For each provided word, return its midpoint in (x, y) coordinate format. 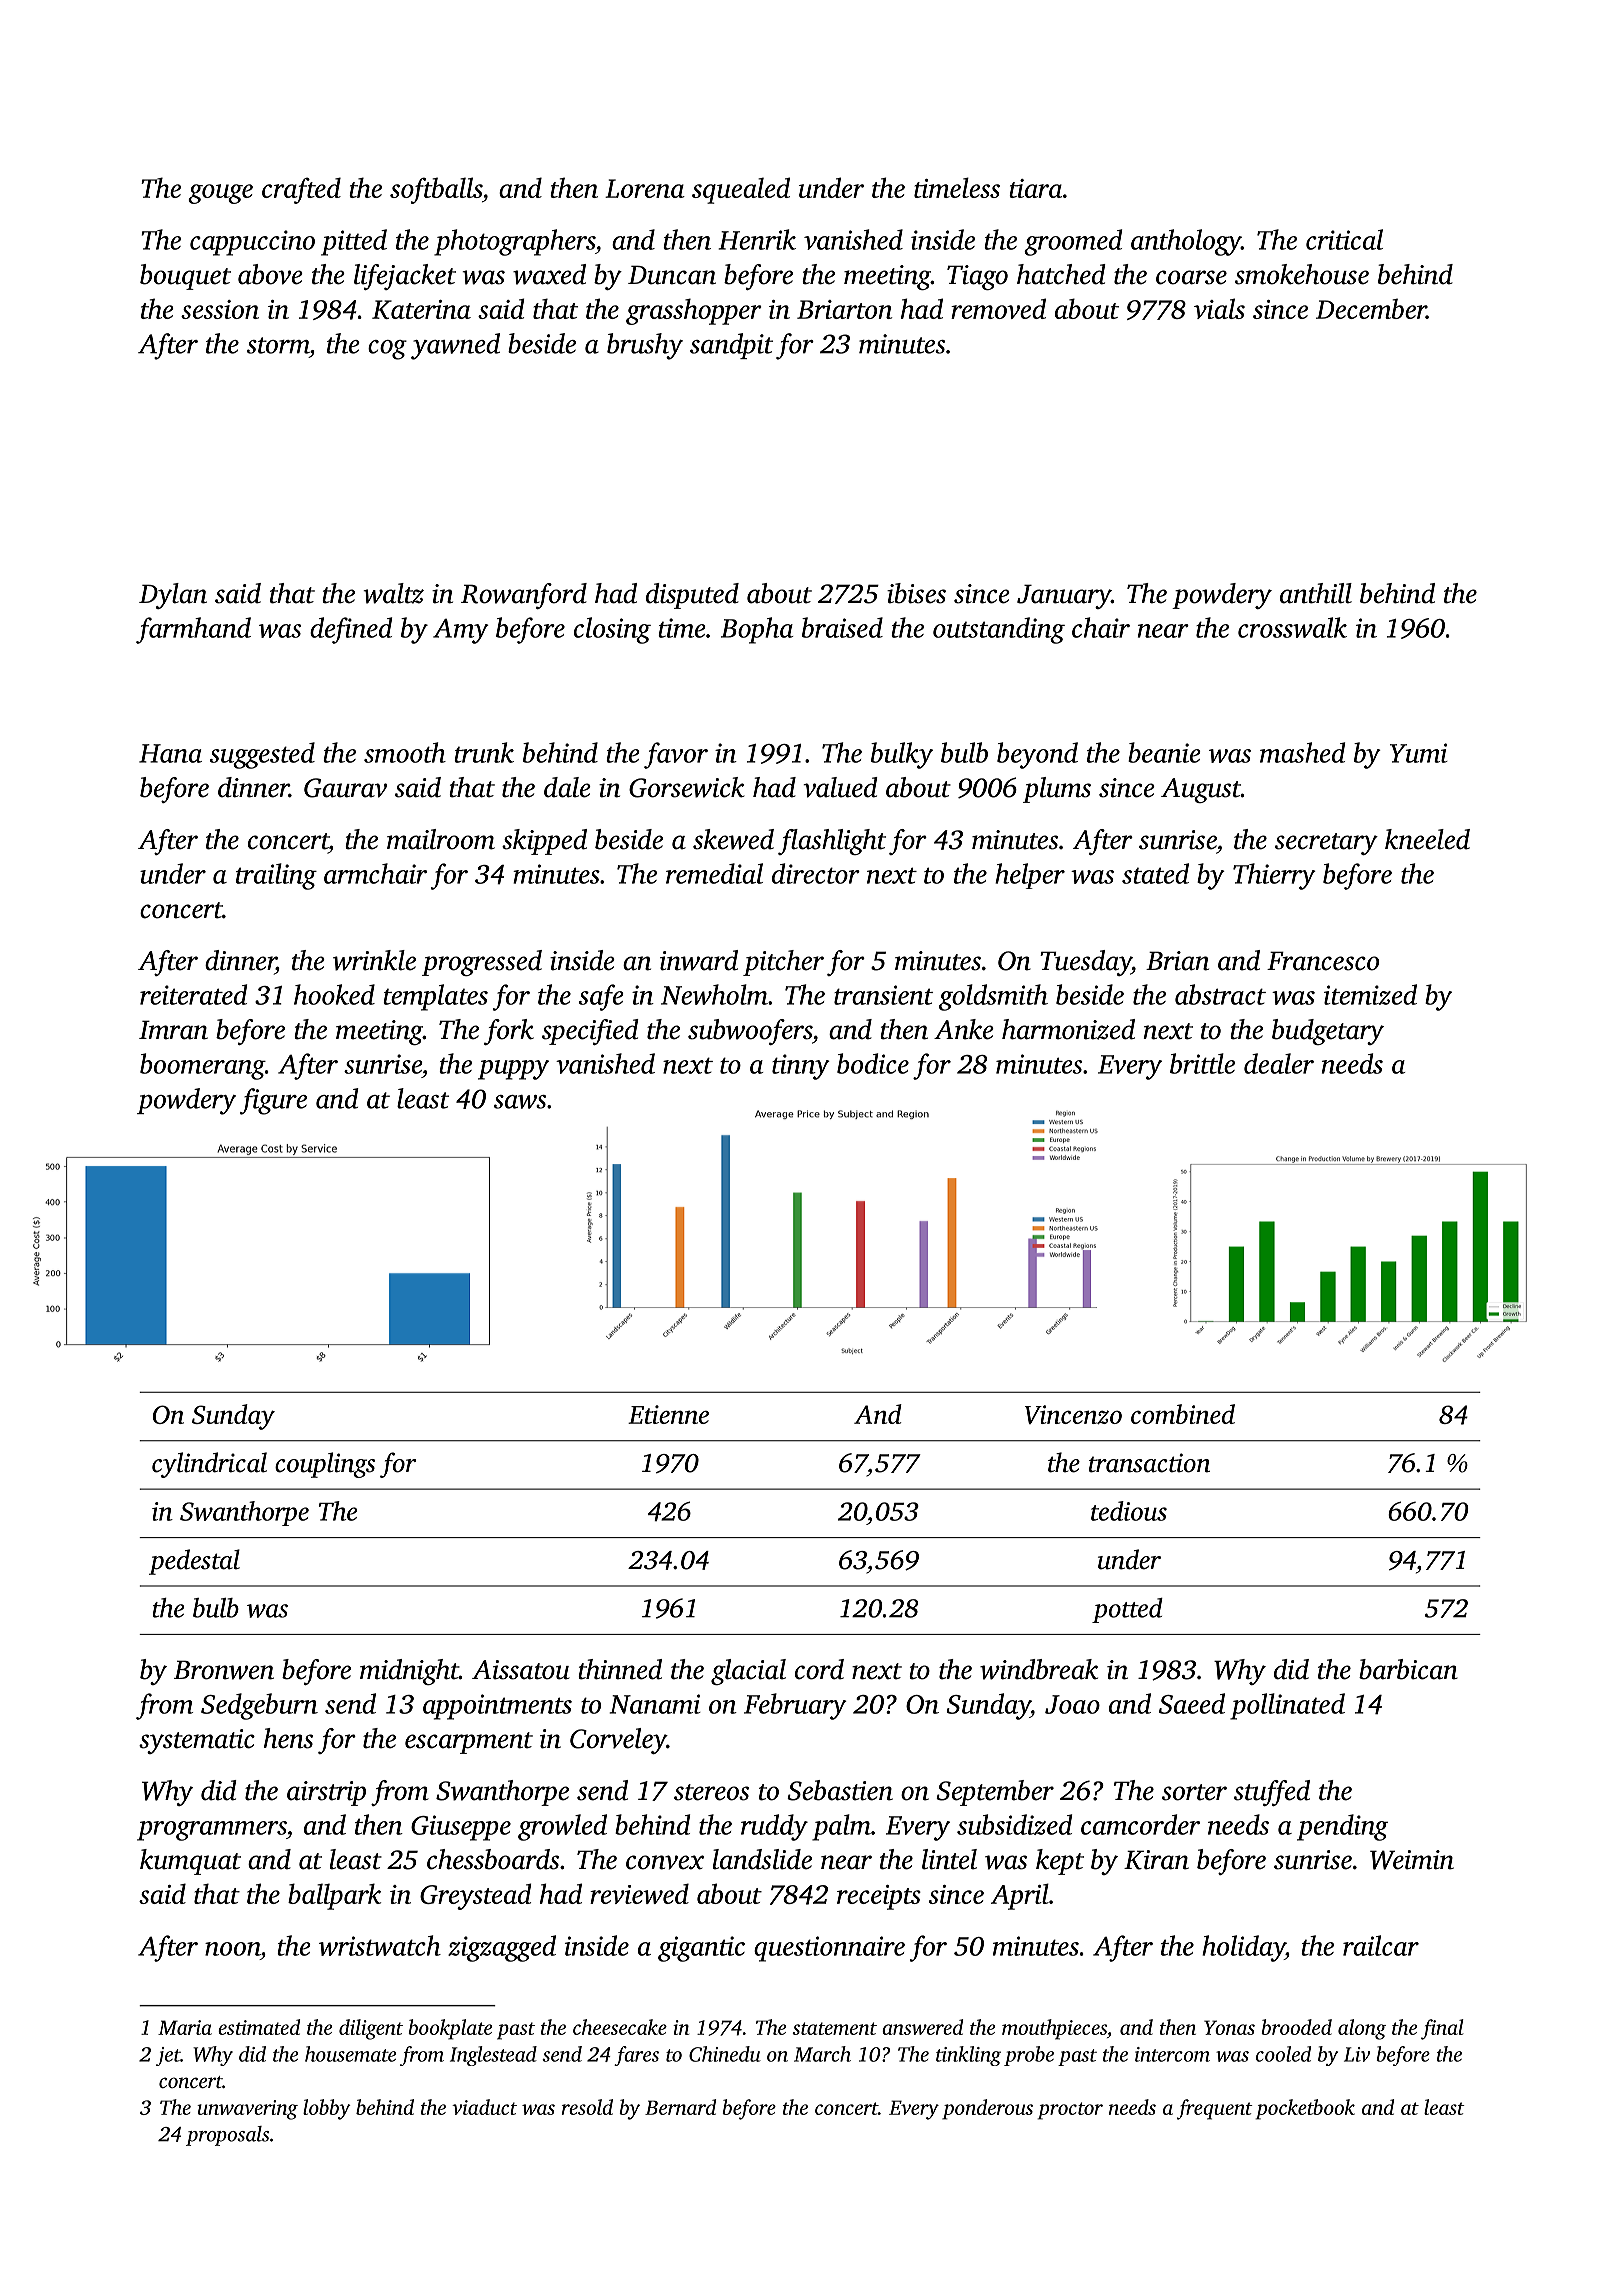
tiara (1036, 188)
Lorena (645, 188)
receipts (879, 1897)
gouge (220, 194)
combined (1183, 1414)
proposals (227, 2136)
